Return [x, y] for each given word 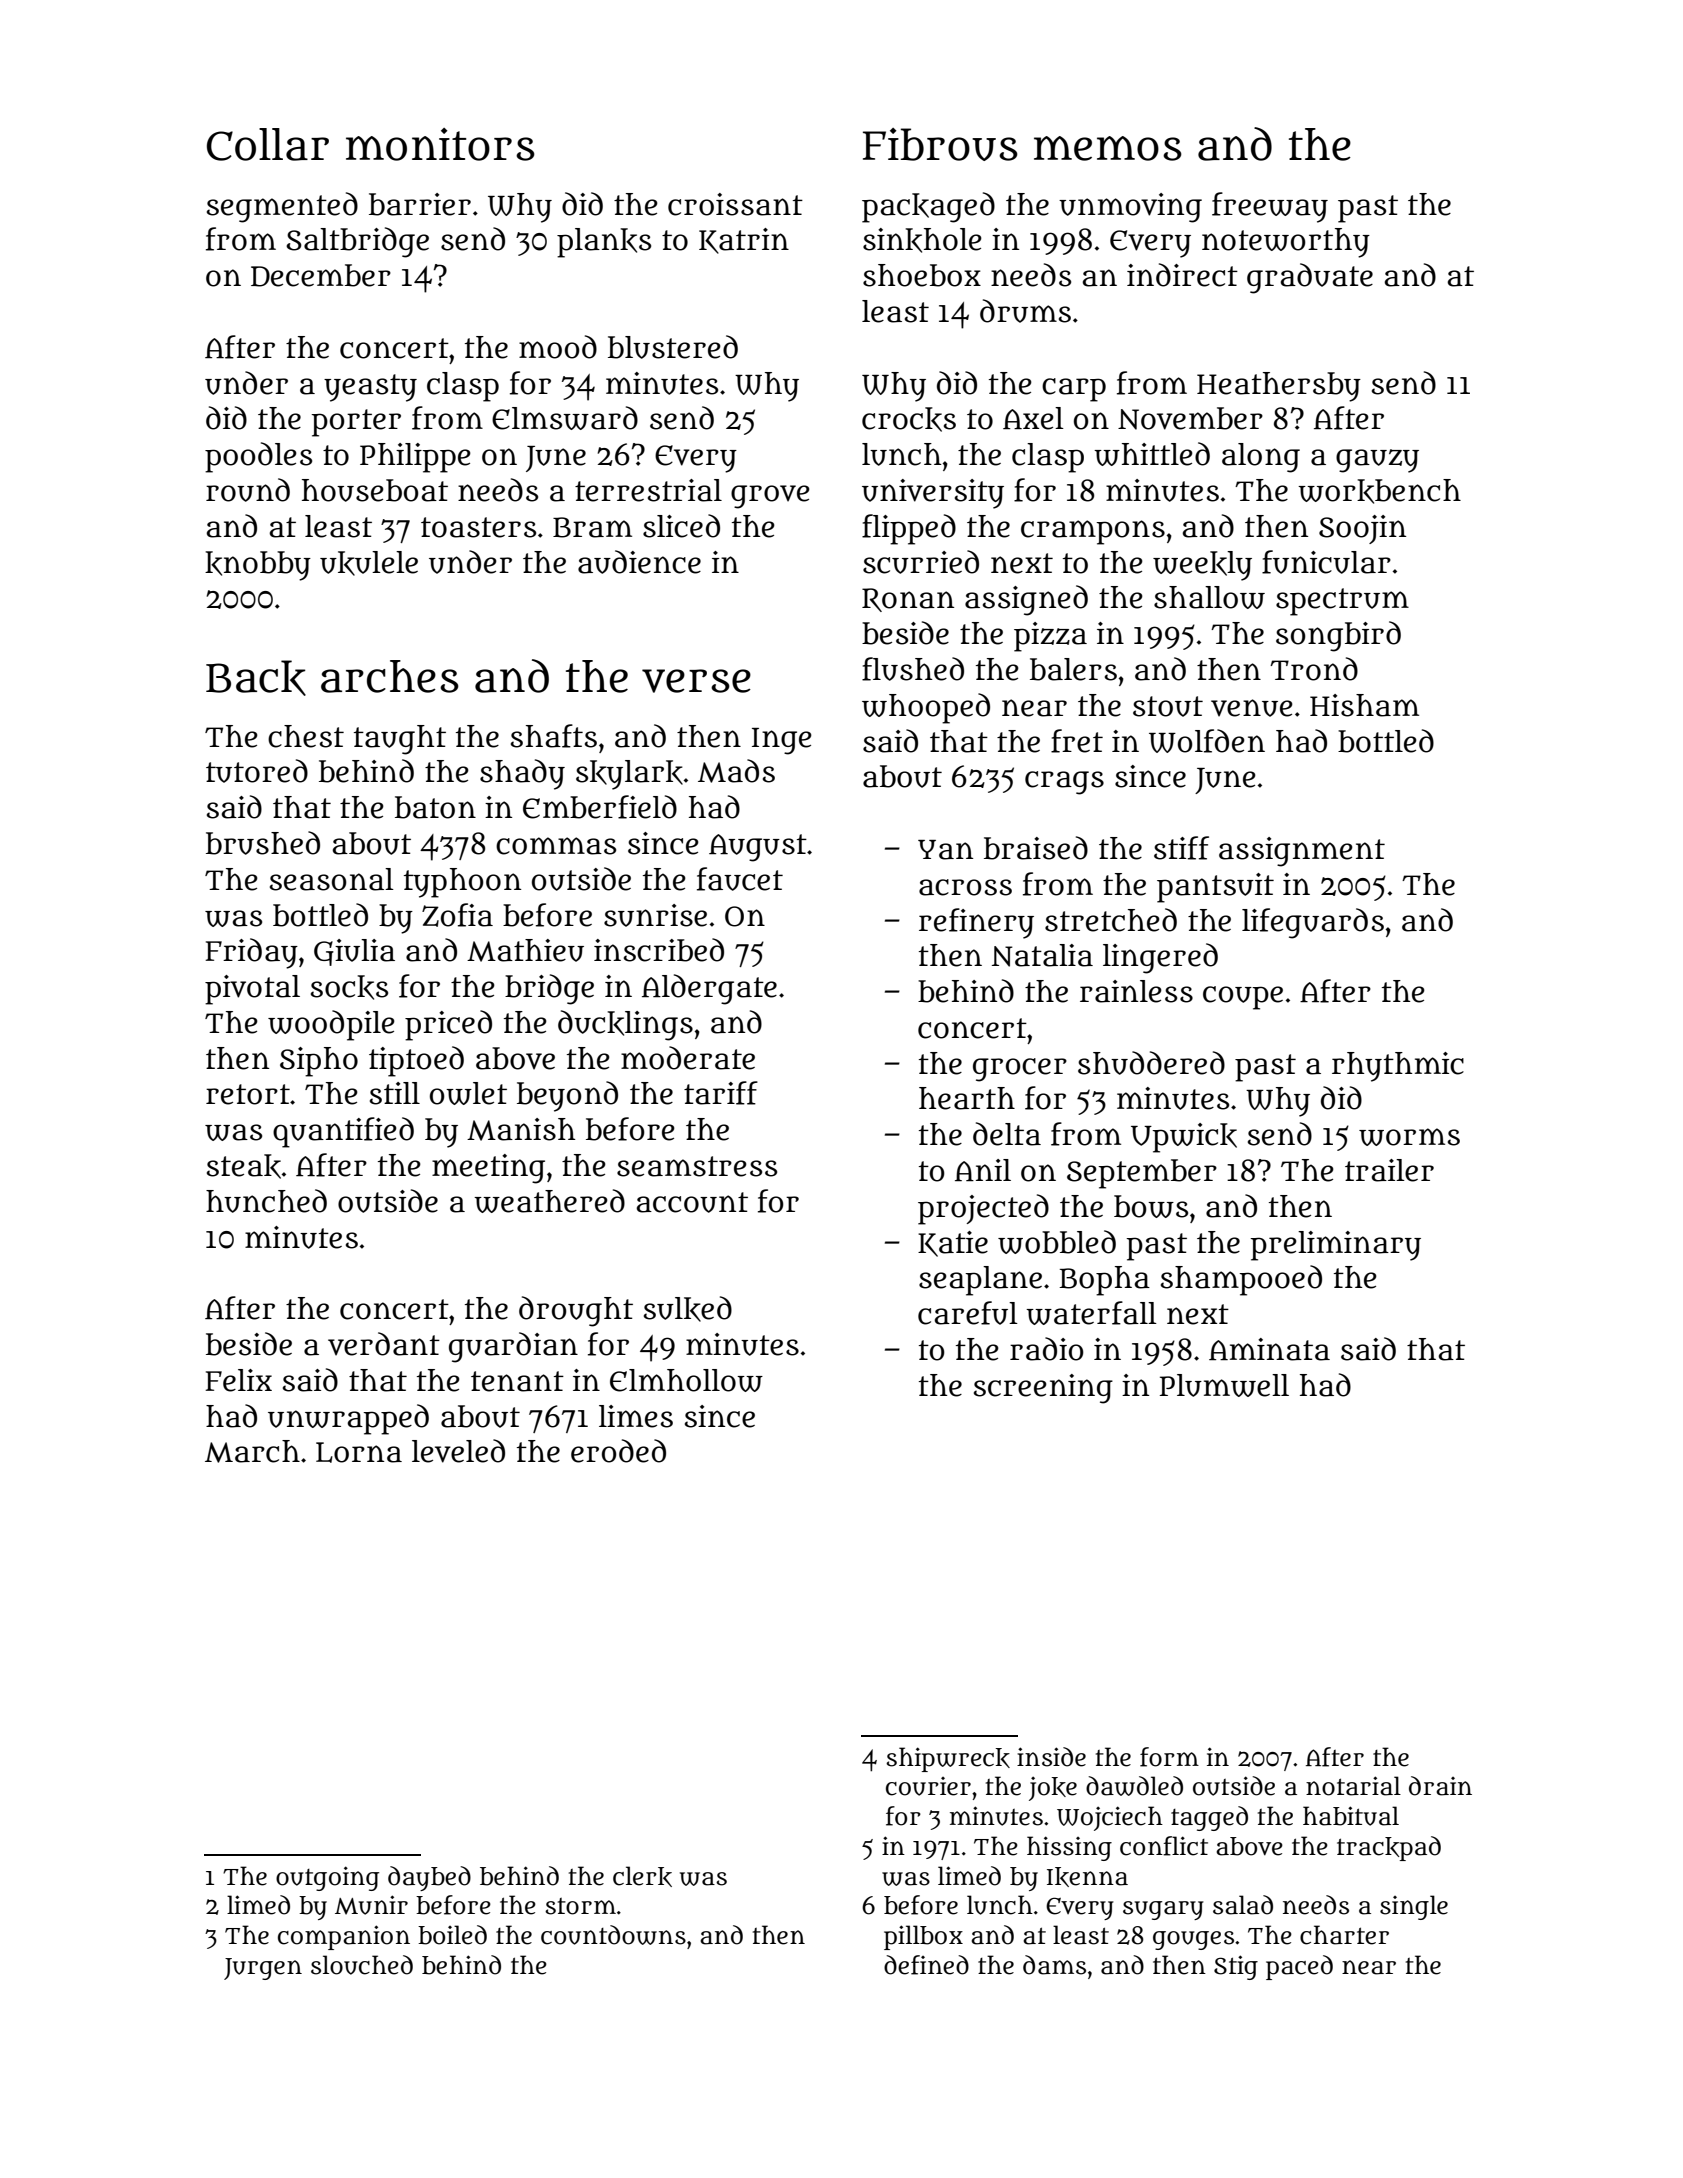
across [965, 887]
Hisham [1364, 705]
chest [306, 736]
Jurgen [263, 1969]
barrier [420, 204]
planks [604, 243]
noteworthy [1286, 243]
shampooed [1241, 1280]
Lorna [359, 1452]
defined [926, 1965]
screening [1043, 1389]
